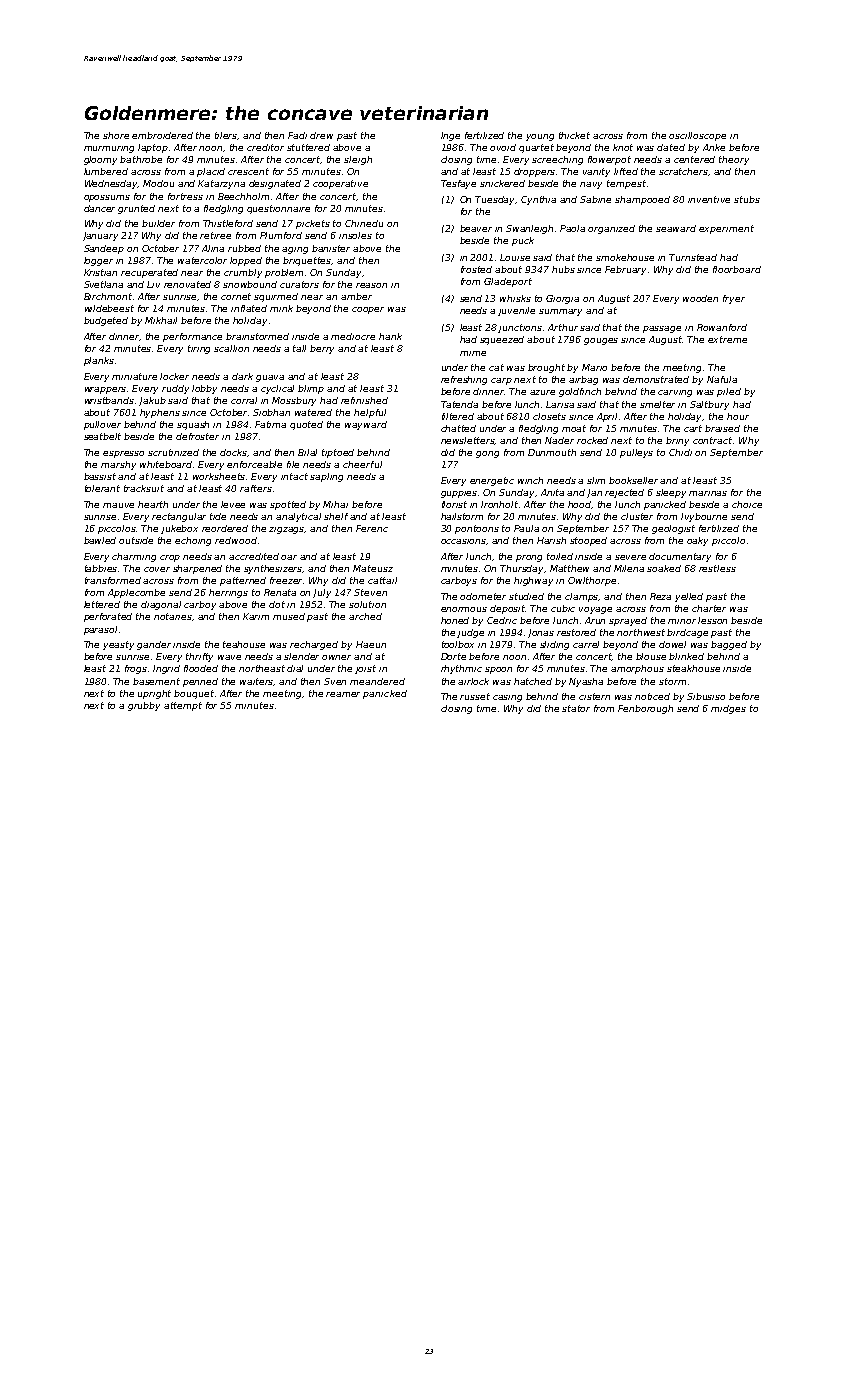 The image size is (849, 1400). What do you see at coordinates (529, 558) in the image?
I see `prong` at bounding box center [529, 558].
